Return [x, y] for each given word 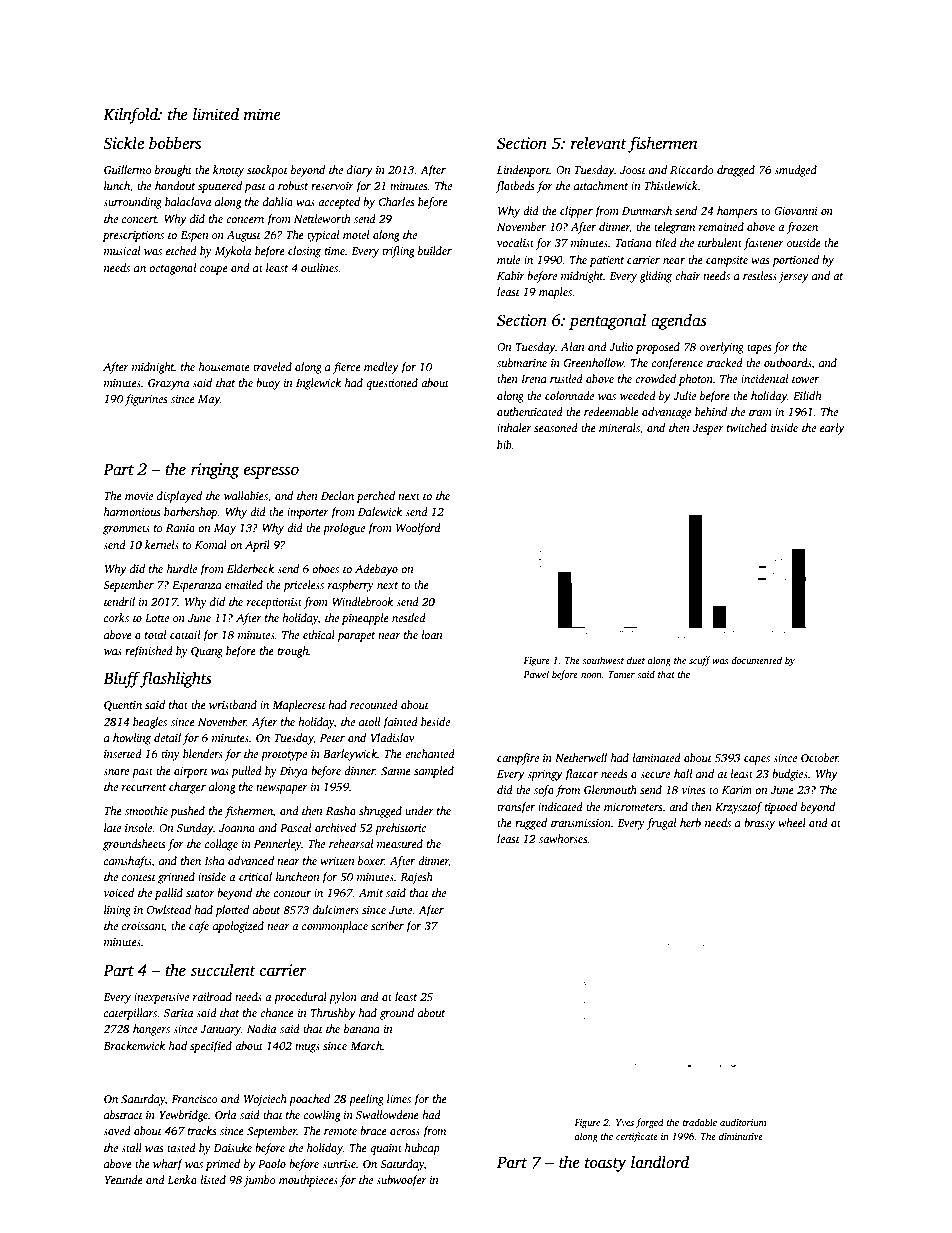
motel [356, 234]
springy [545, 775]
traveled [272, 366]
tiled [666, 242]
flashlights [176, 679]
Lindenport [523, 171]
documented [756, 660]
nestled [409, 617]
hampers [737, 212]
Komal [211, 544]
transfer [516, 808]
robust [293, 185]
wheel [792, 822]
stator [200, 893]
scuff [699, 661]
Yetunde [124, 1179]
